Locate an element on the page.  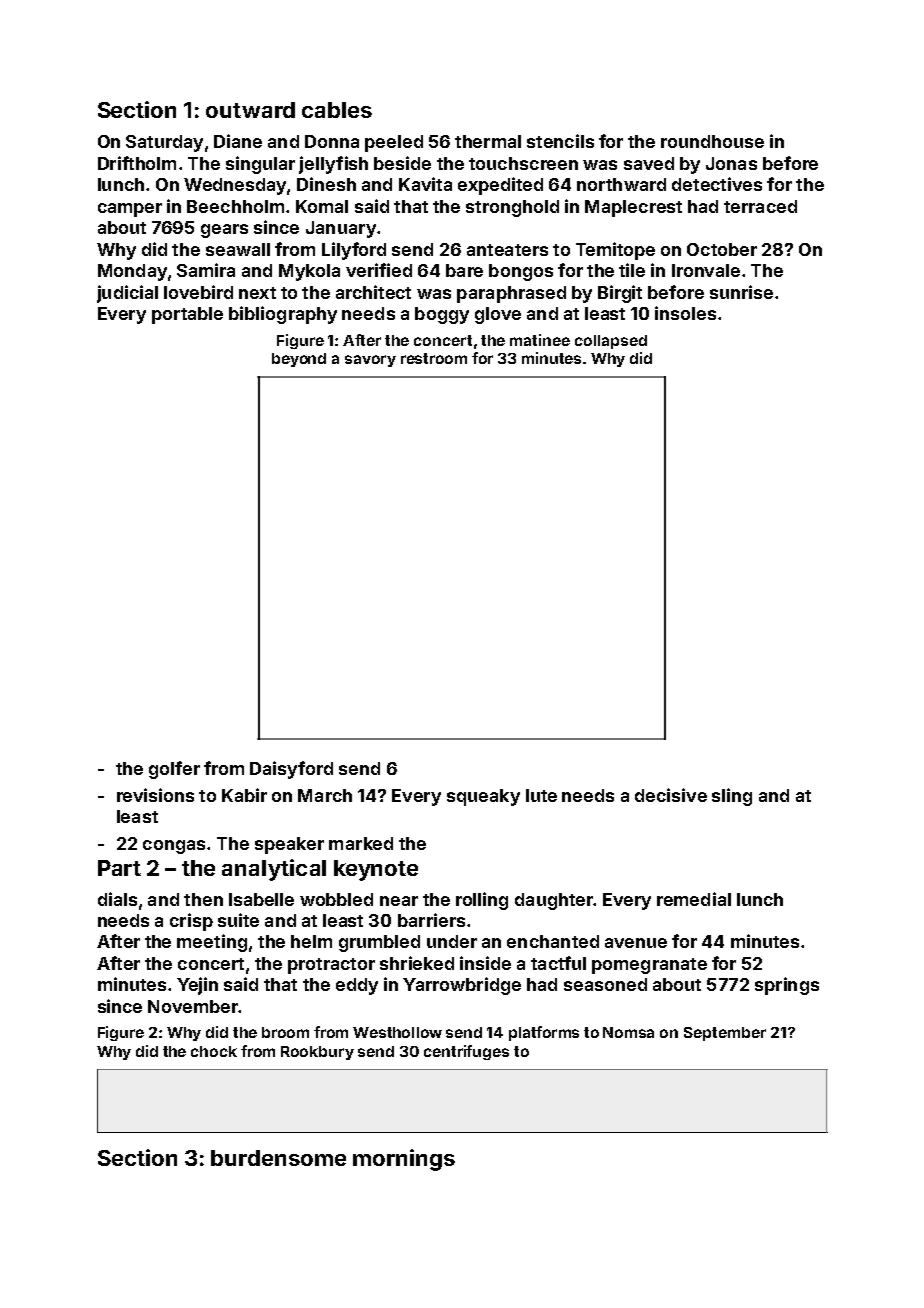
mornings is located at coordinates (404, 1160).
